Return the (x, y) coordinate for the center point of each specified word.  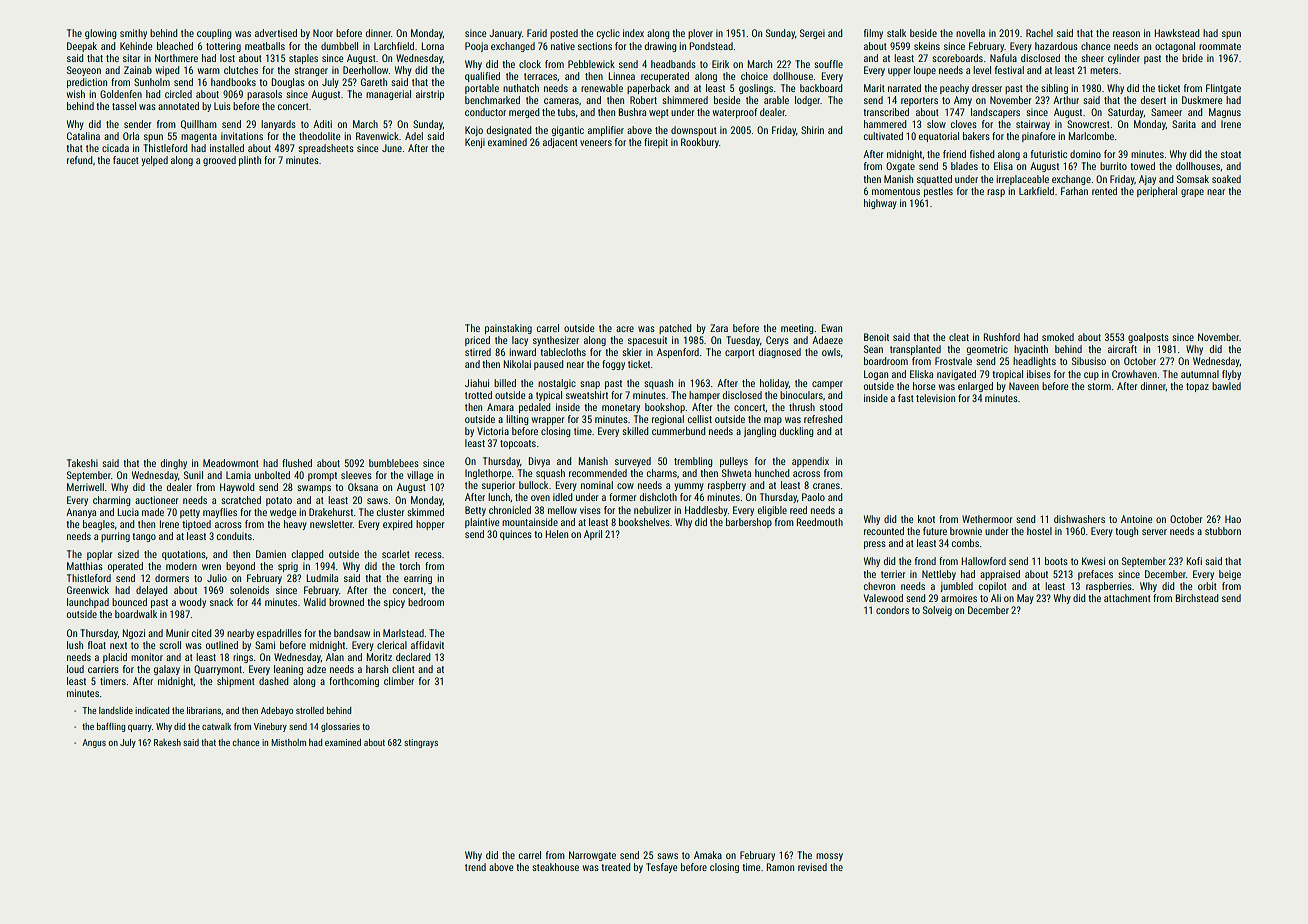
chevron (879, 586)
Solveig (937, 611)
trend (475, 867)
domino (1085, 154)
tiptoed (196, 525)
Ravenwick (377, 136)
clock (530, 64)
